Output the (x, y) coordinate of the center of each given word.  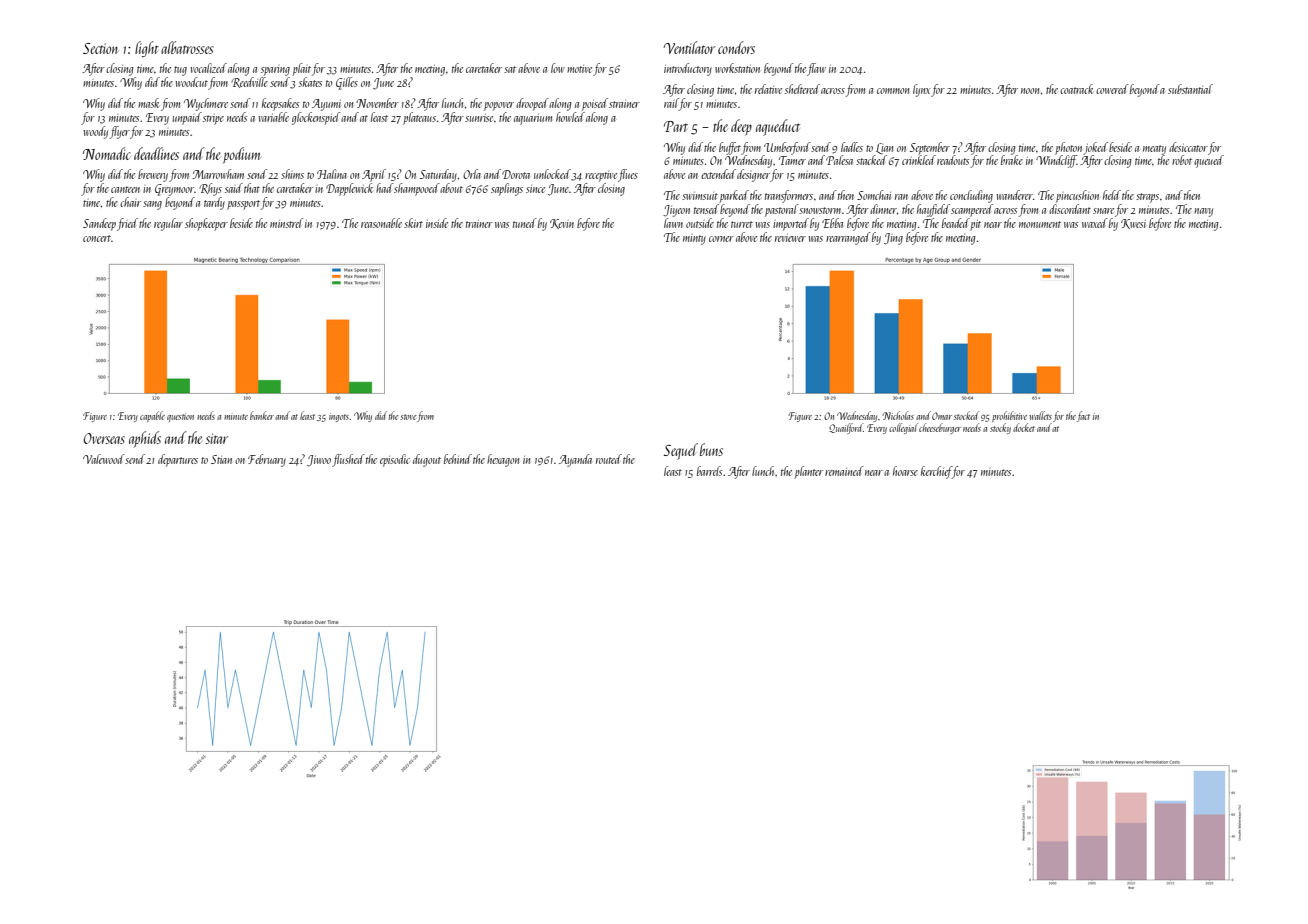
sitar (216, 438)
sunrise (479, 118)
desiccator (1188, 147)
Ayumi (326, 105)
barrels (709, 471)
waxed (1095, 223)
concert (97, 238)
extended (718, 174)
